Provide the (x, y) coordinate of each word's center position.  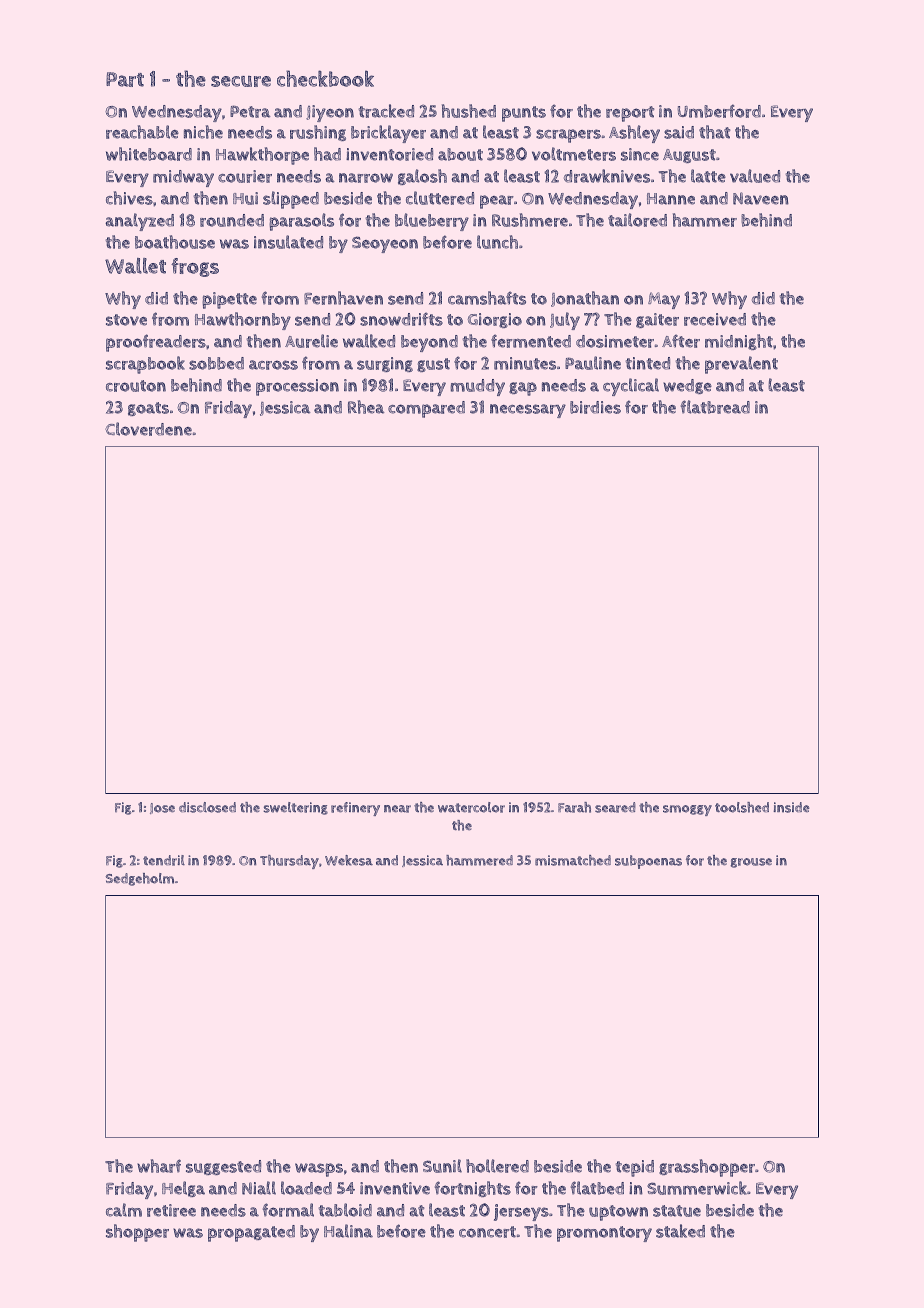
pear (497, 202)
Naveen (761, 198)
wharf (159, 1166)
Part (125, 79)
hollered (497, 1166)
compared (426, 409)
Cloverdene (148, 429)
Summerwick (697, 1188)
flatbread (715, 407)
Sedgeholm (140, 879)
